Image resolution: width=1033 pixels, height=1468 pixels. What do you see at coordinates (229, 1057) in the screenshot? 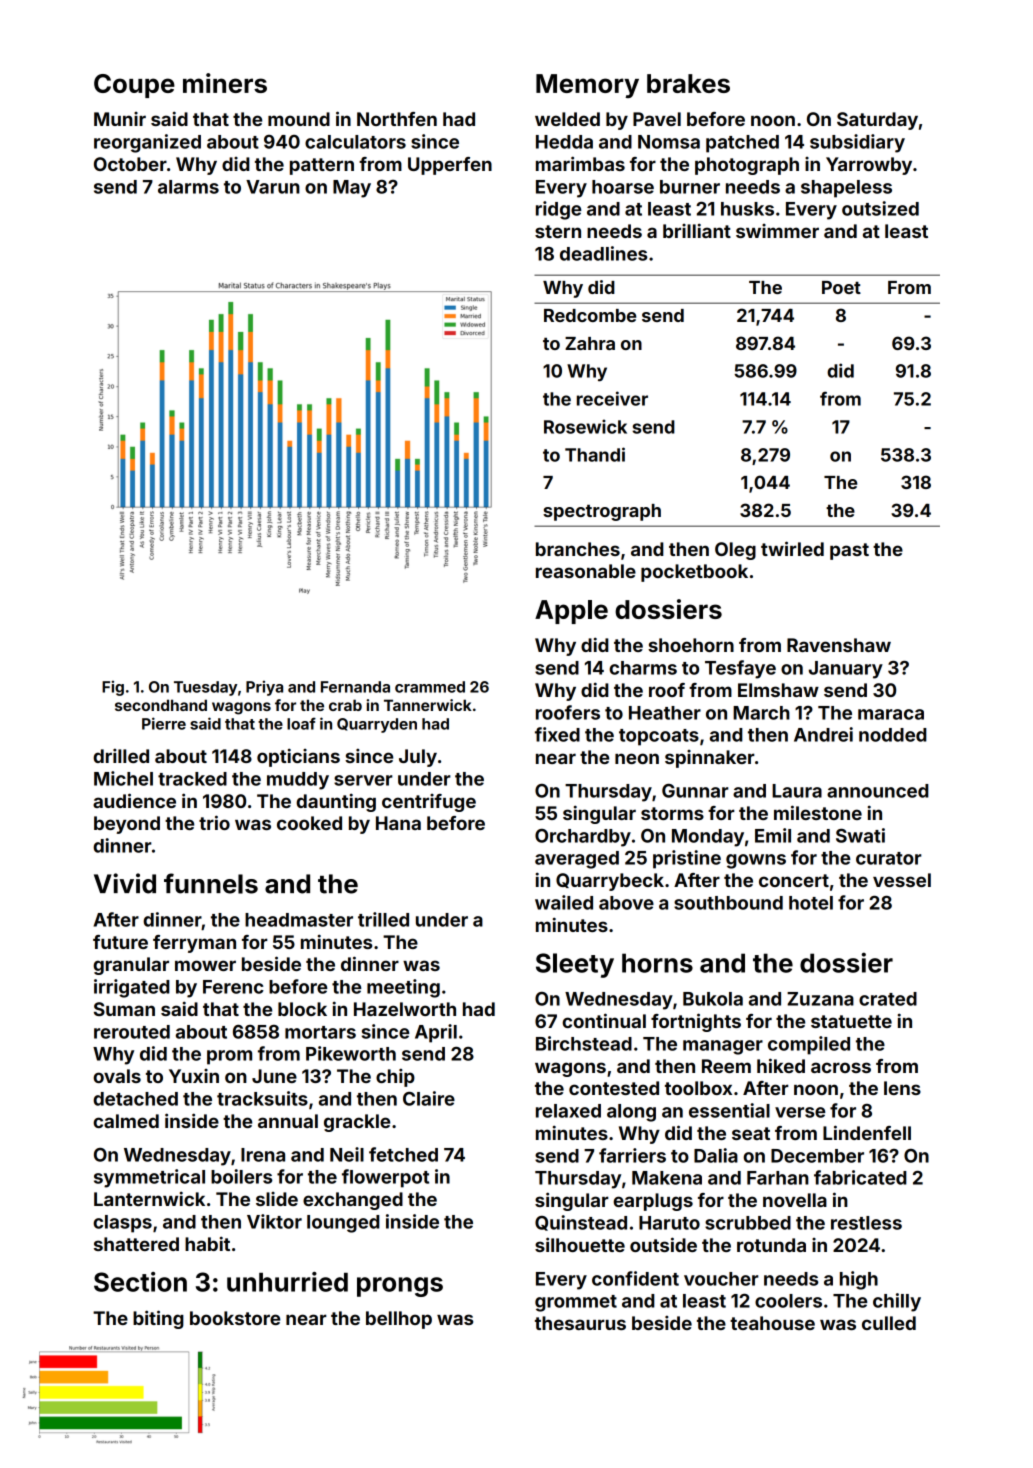
I see `prom` at bounding box center [229, 1057].
